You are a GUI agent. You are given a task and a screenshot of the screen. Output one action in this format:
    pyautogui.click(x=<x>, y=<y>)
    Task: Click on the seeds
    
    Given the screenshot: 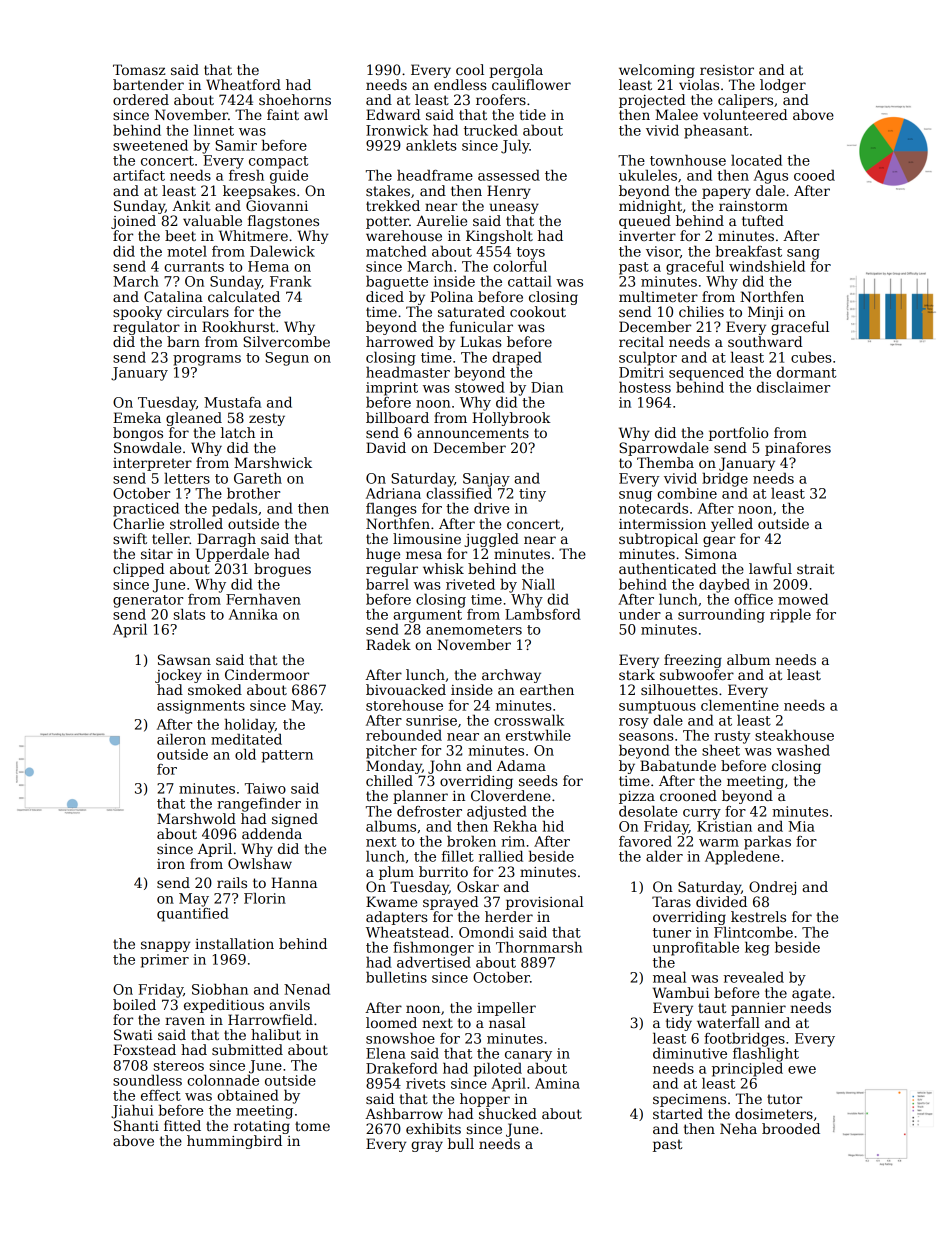 What is the action you would take?
    pyautogui.click(x=538, y=780)
